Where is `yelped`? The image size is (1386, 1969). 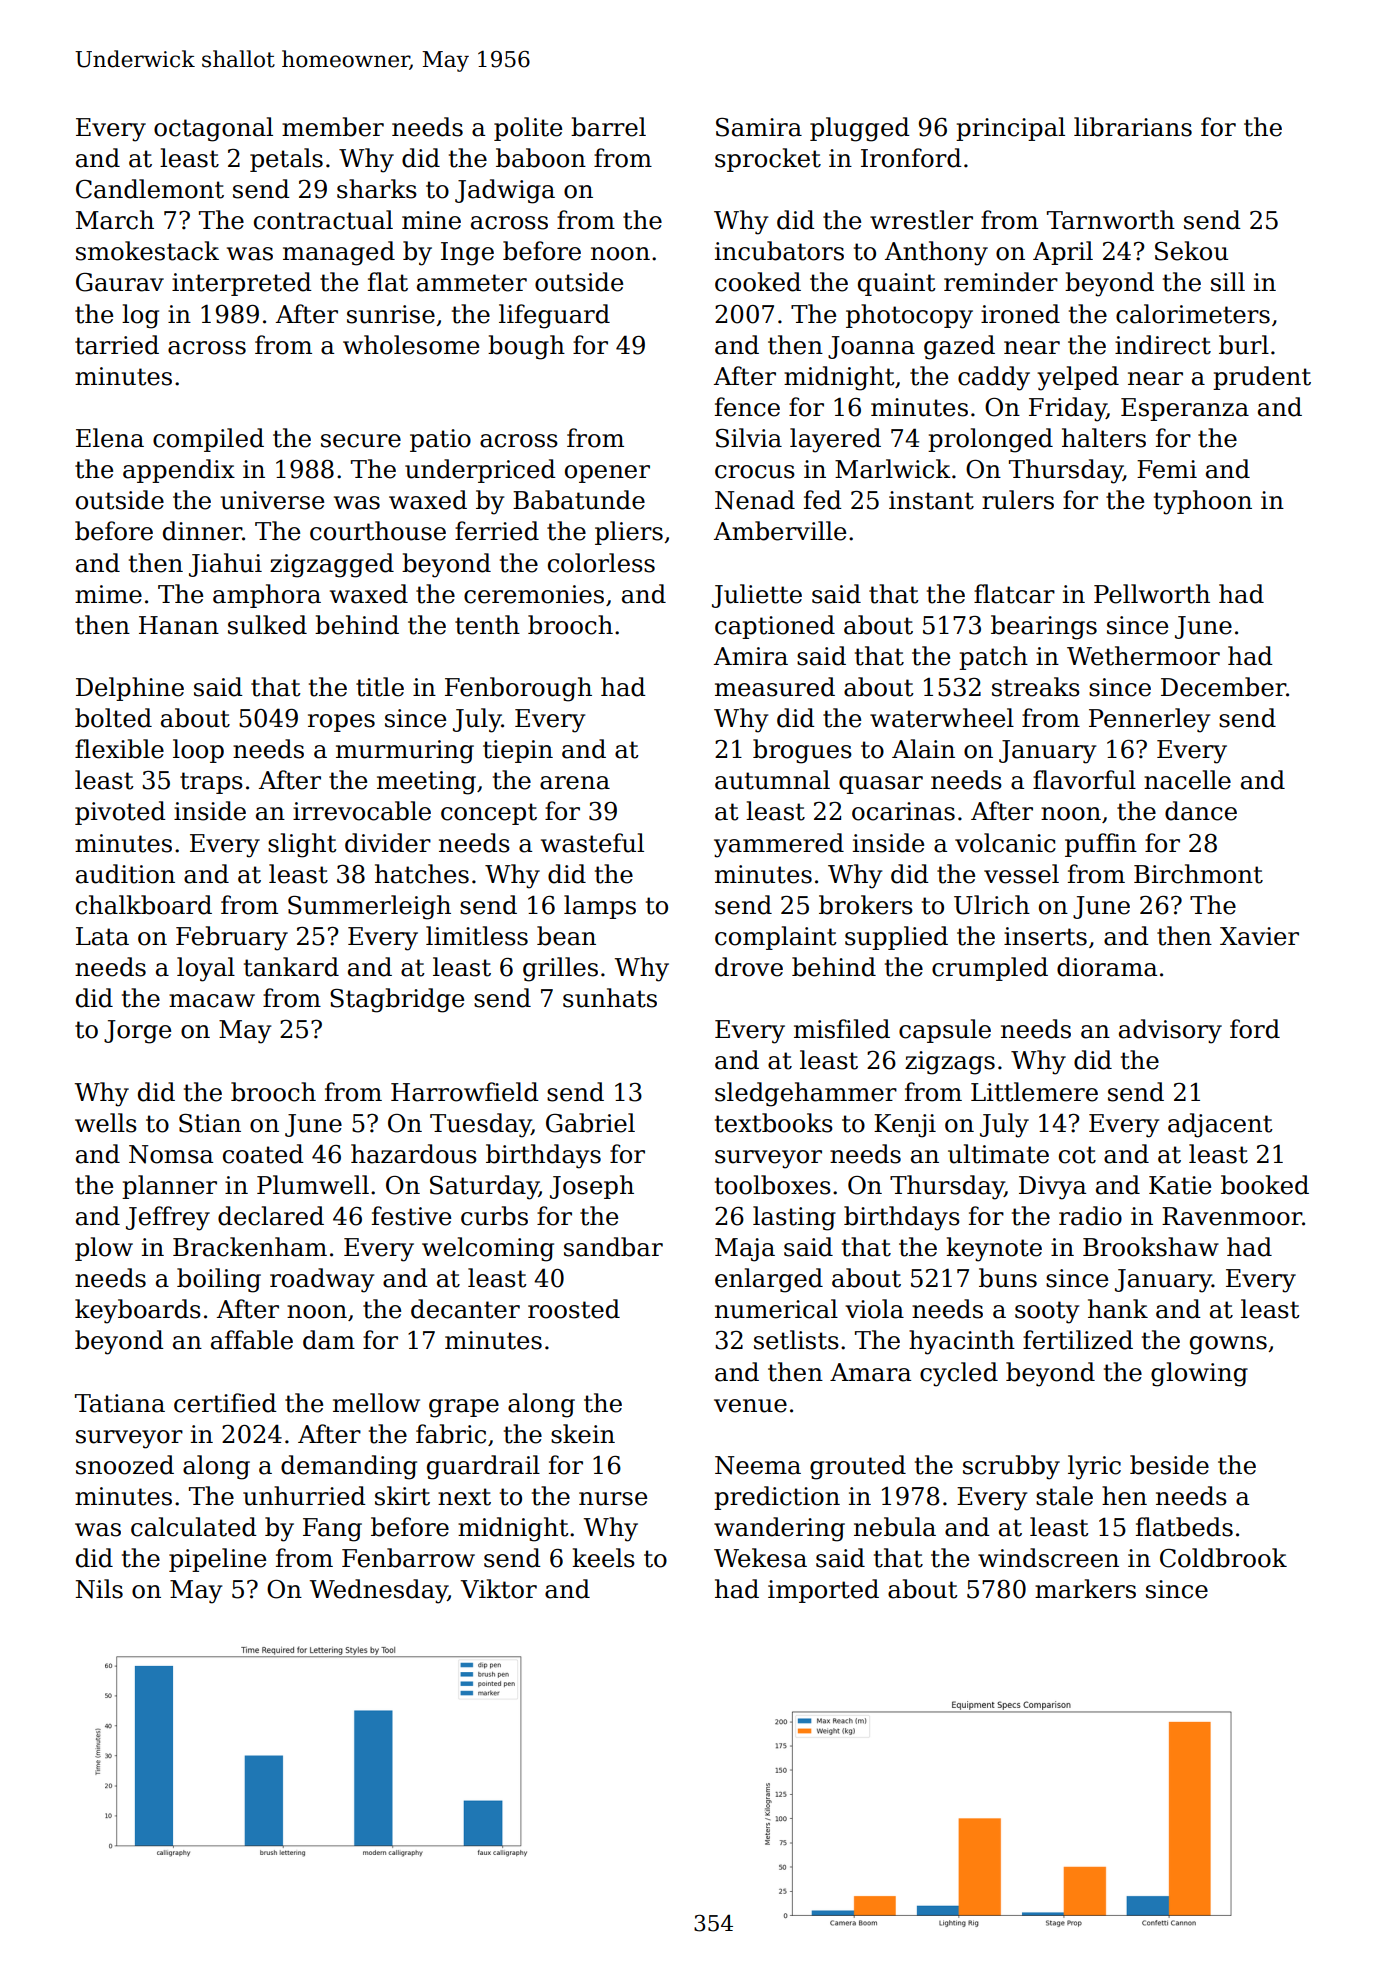 yelped is located at coordinates (1078, 378).
